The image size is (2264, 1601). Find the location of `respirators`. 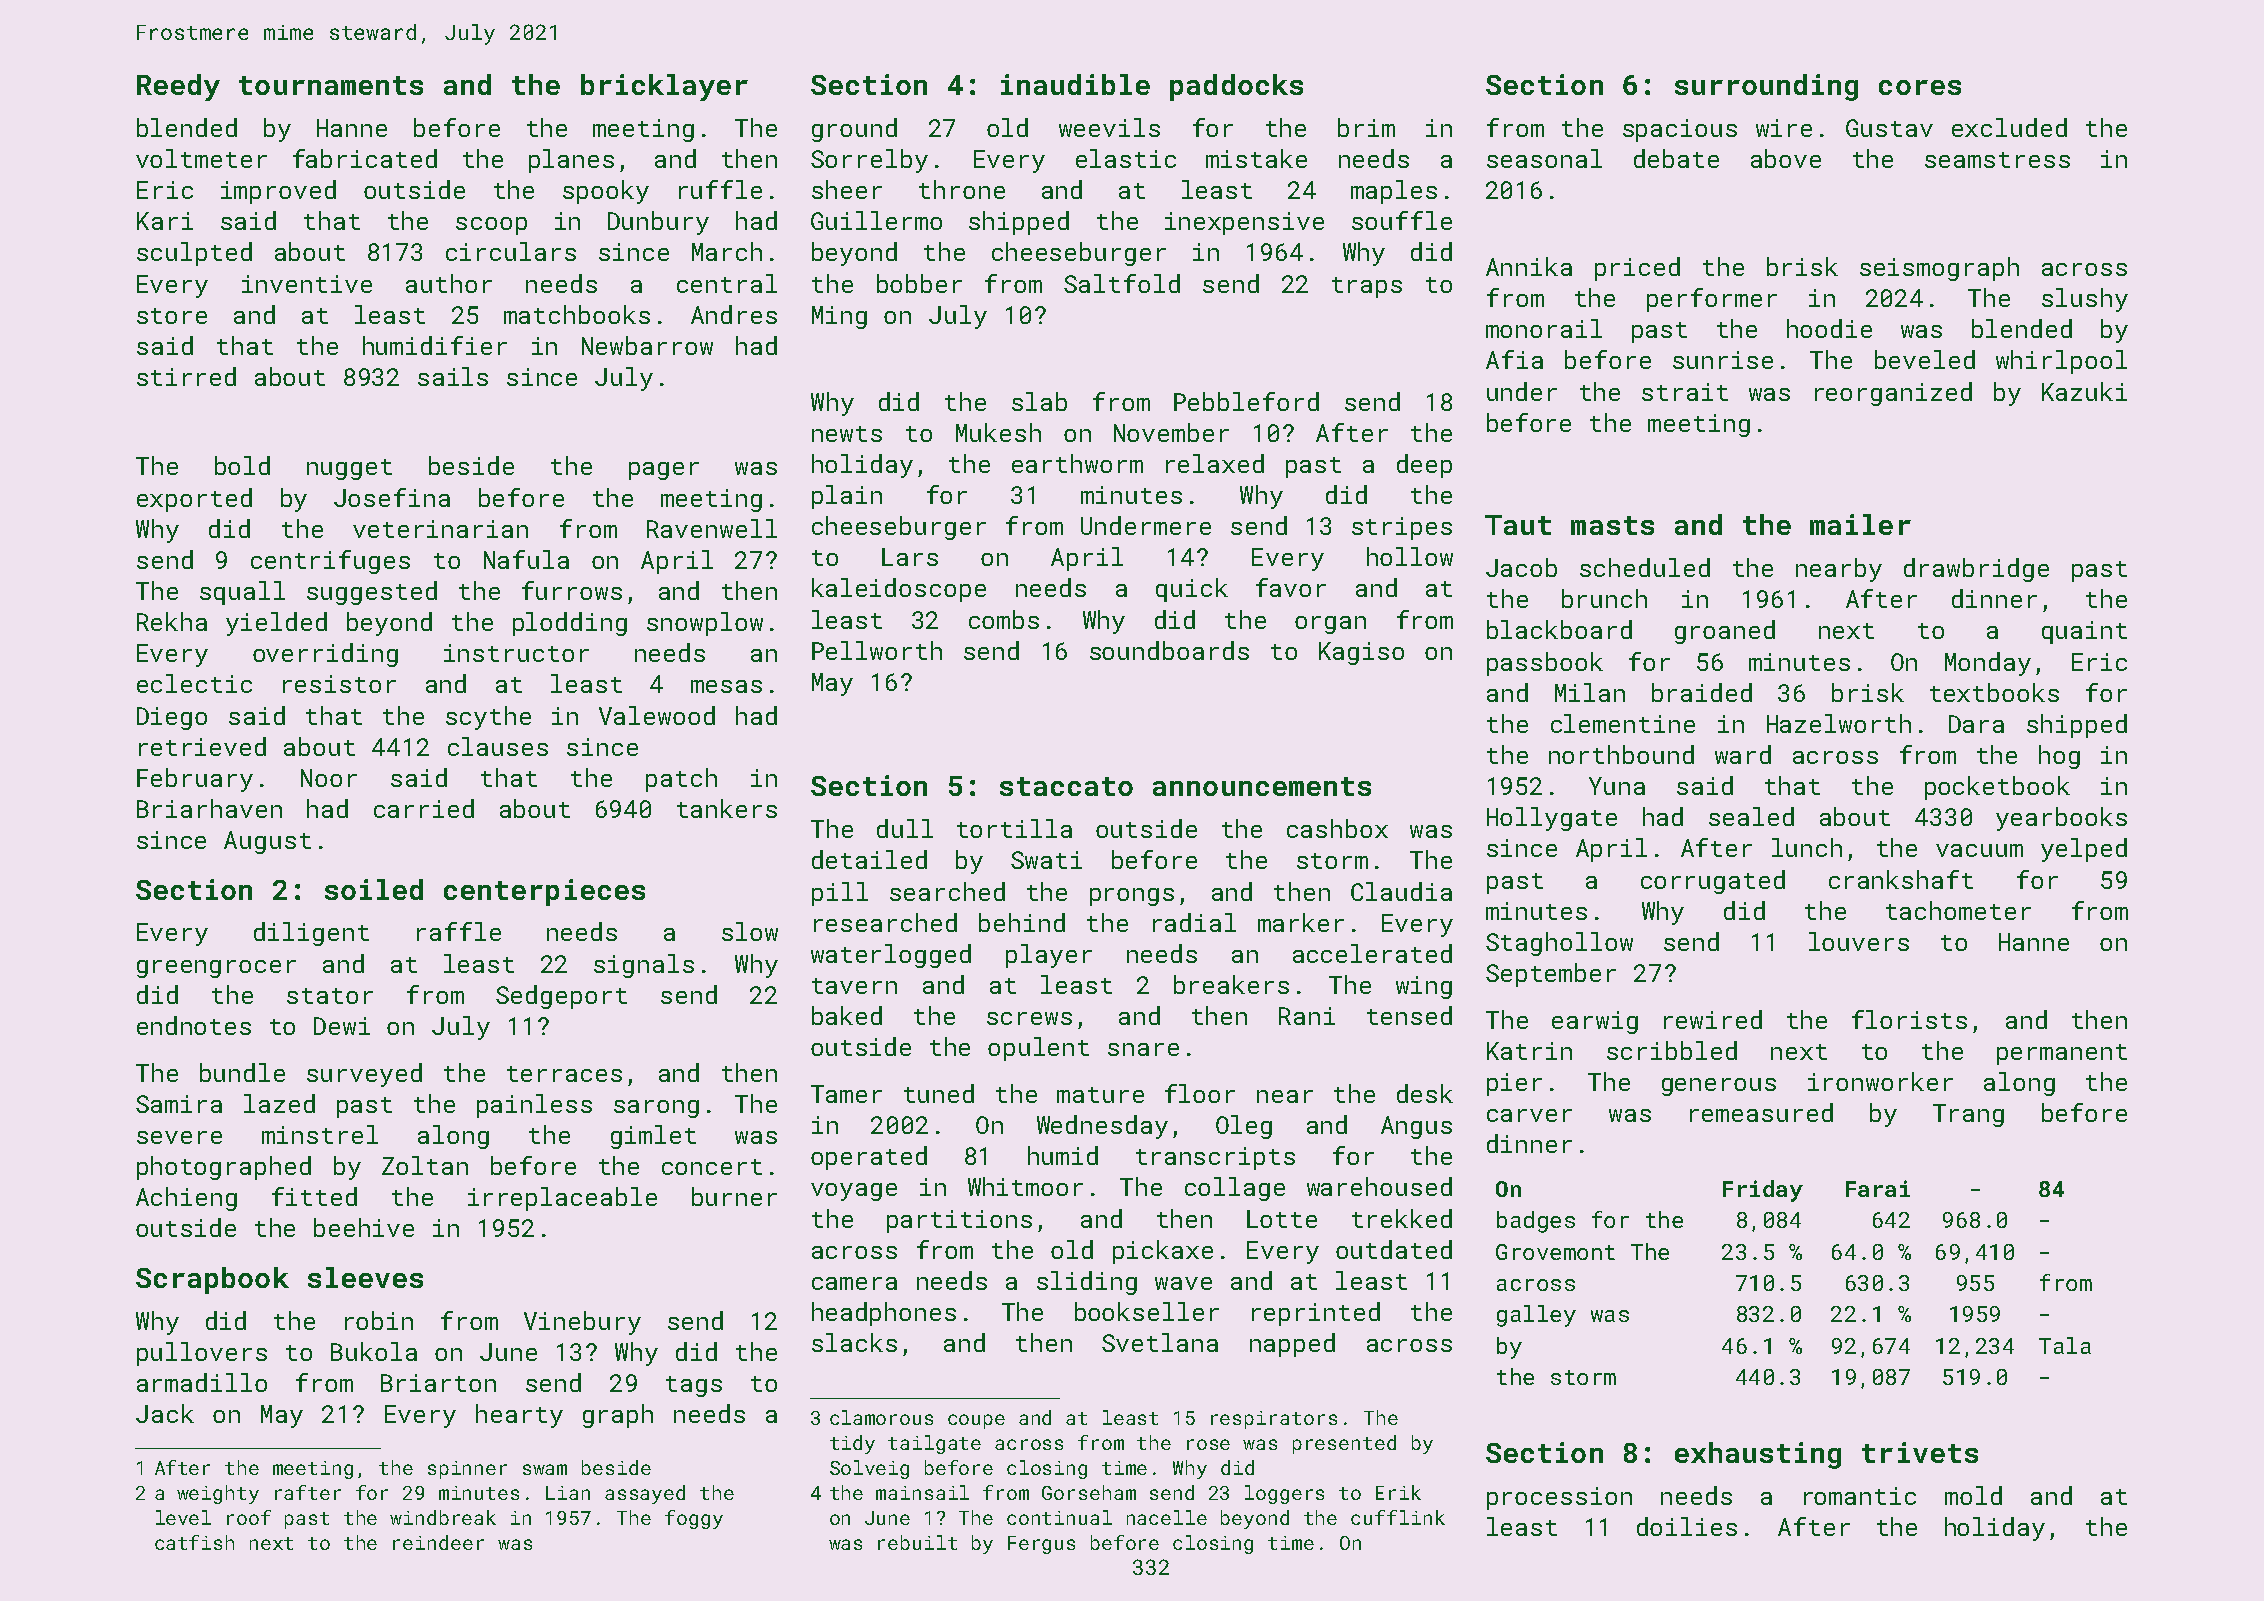

respirators is located at coordinates (1274, 1420).
